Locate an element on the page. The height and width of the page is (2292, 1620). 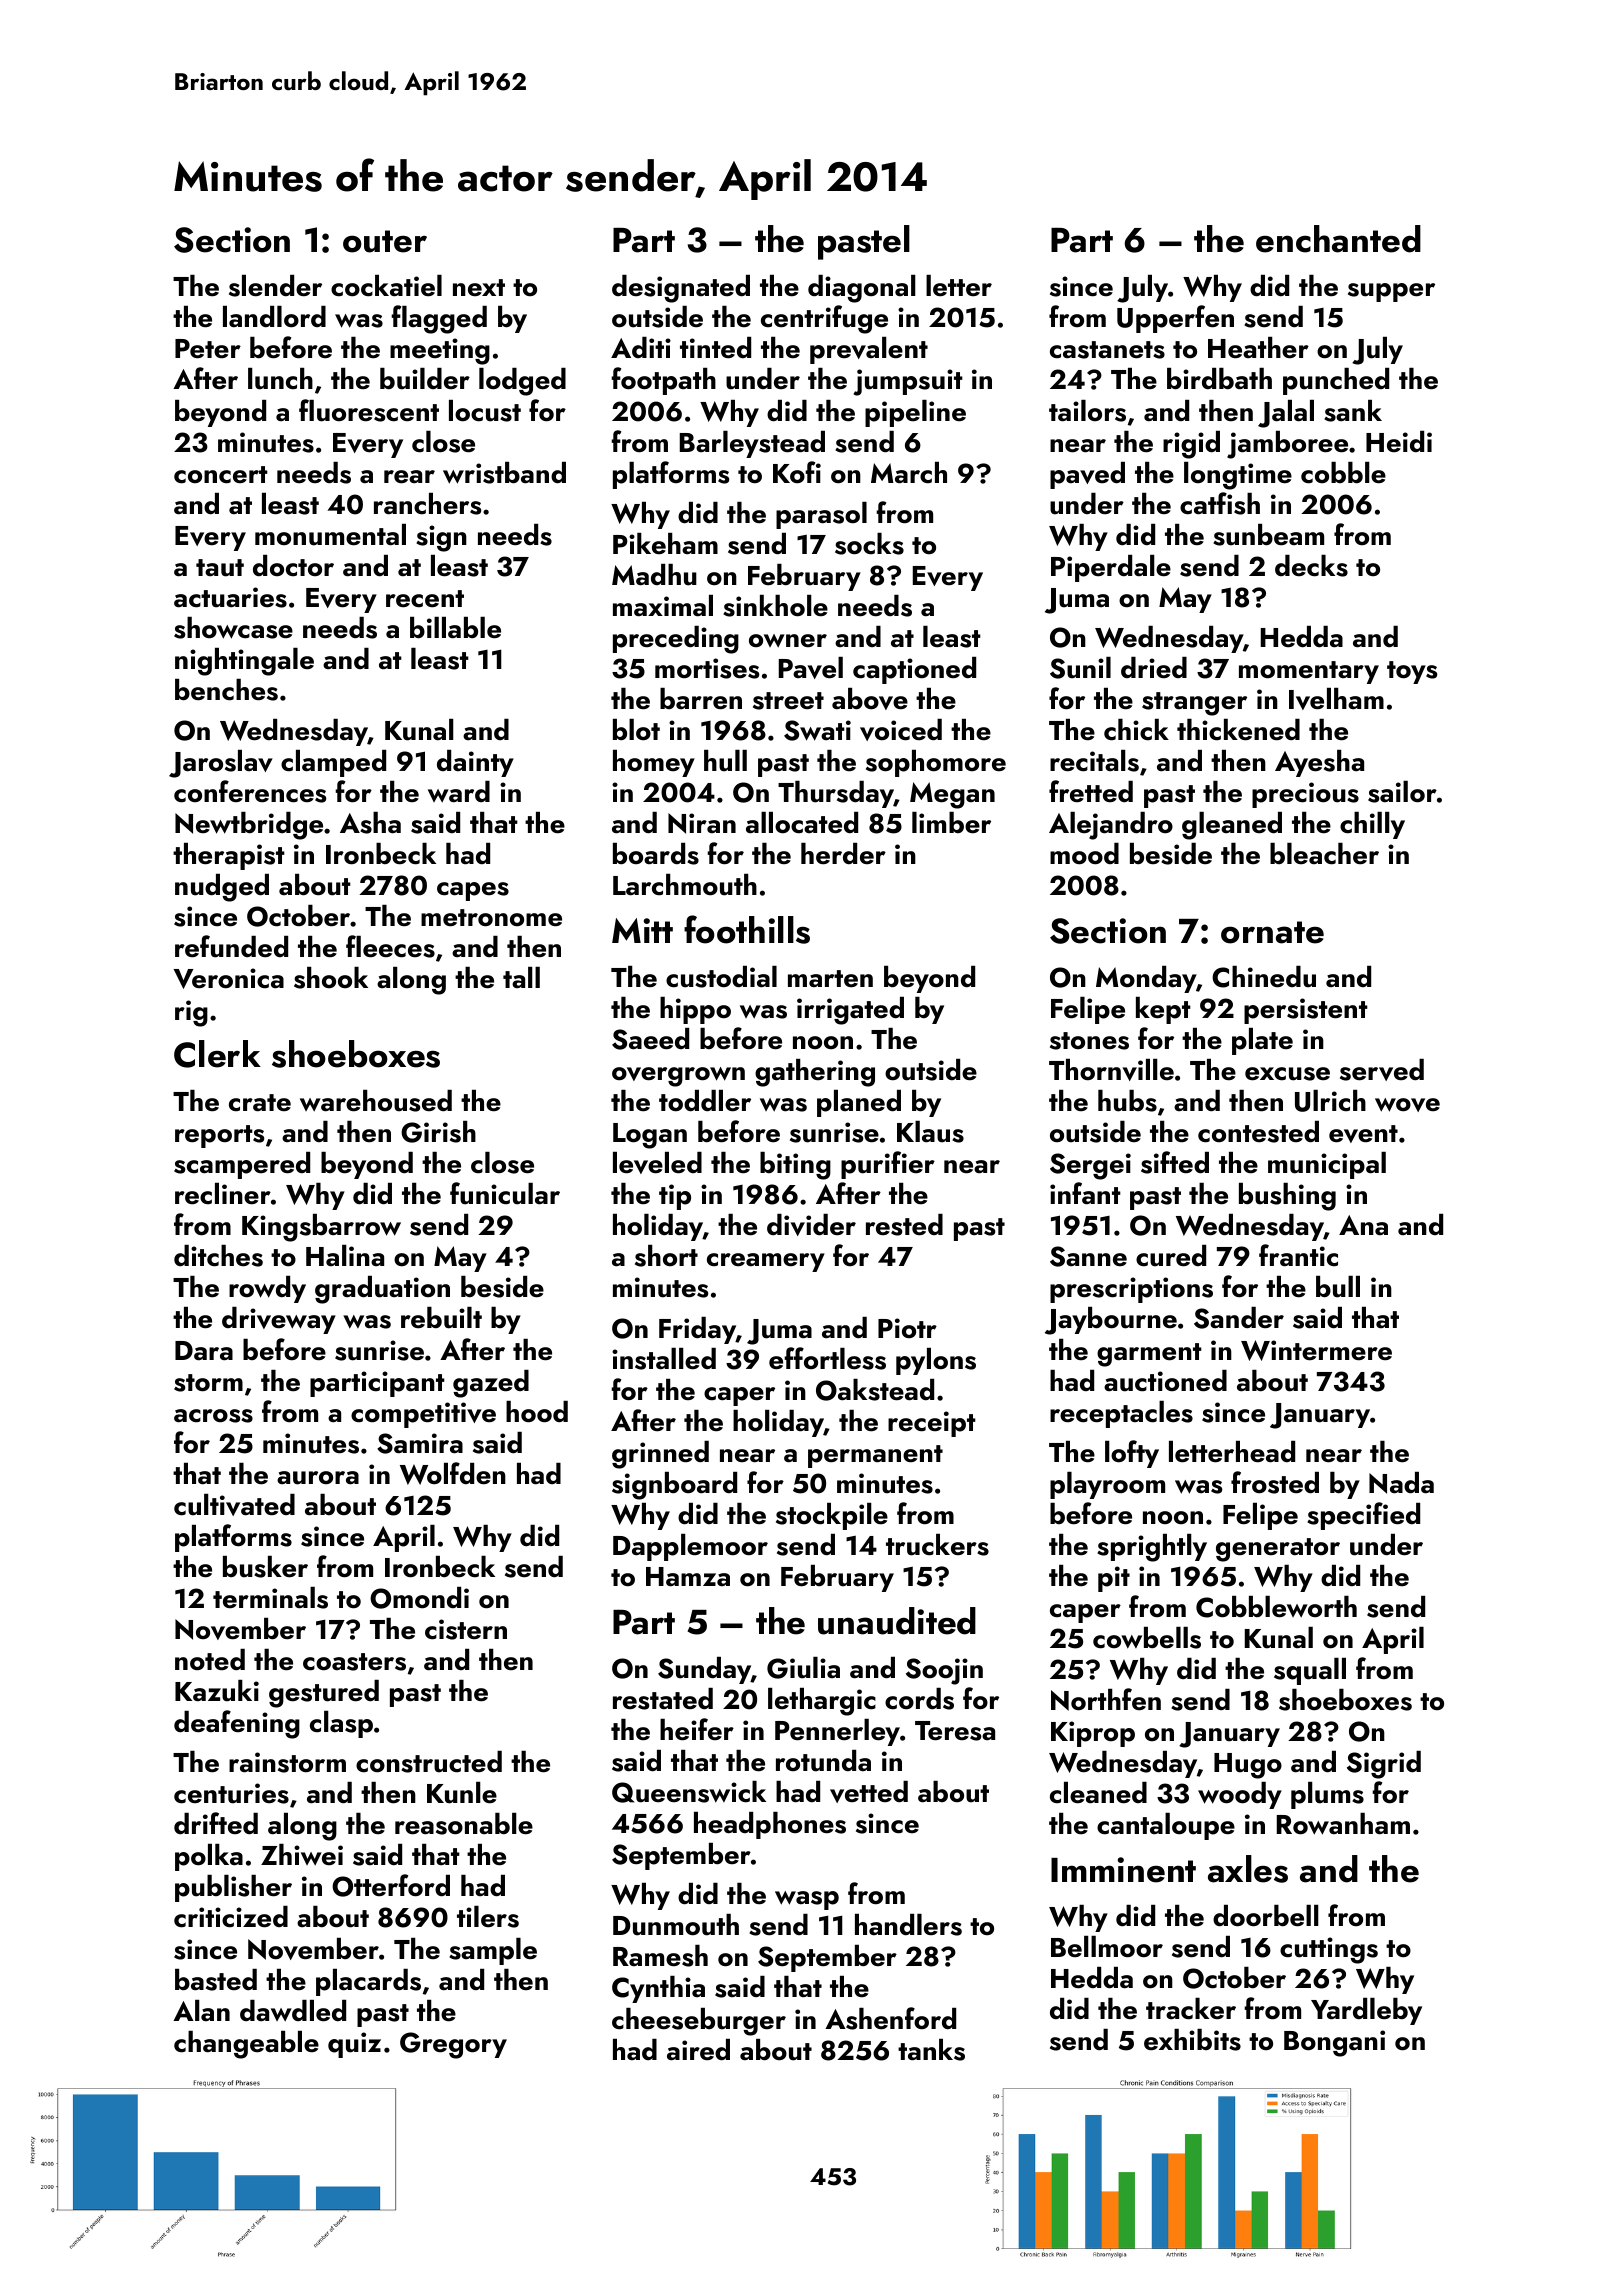
fleeces is located at coordinates (390, 946).
